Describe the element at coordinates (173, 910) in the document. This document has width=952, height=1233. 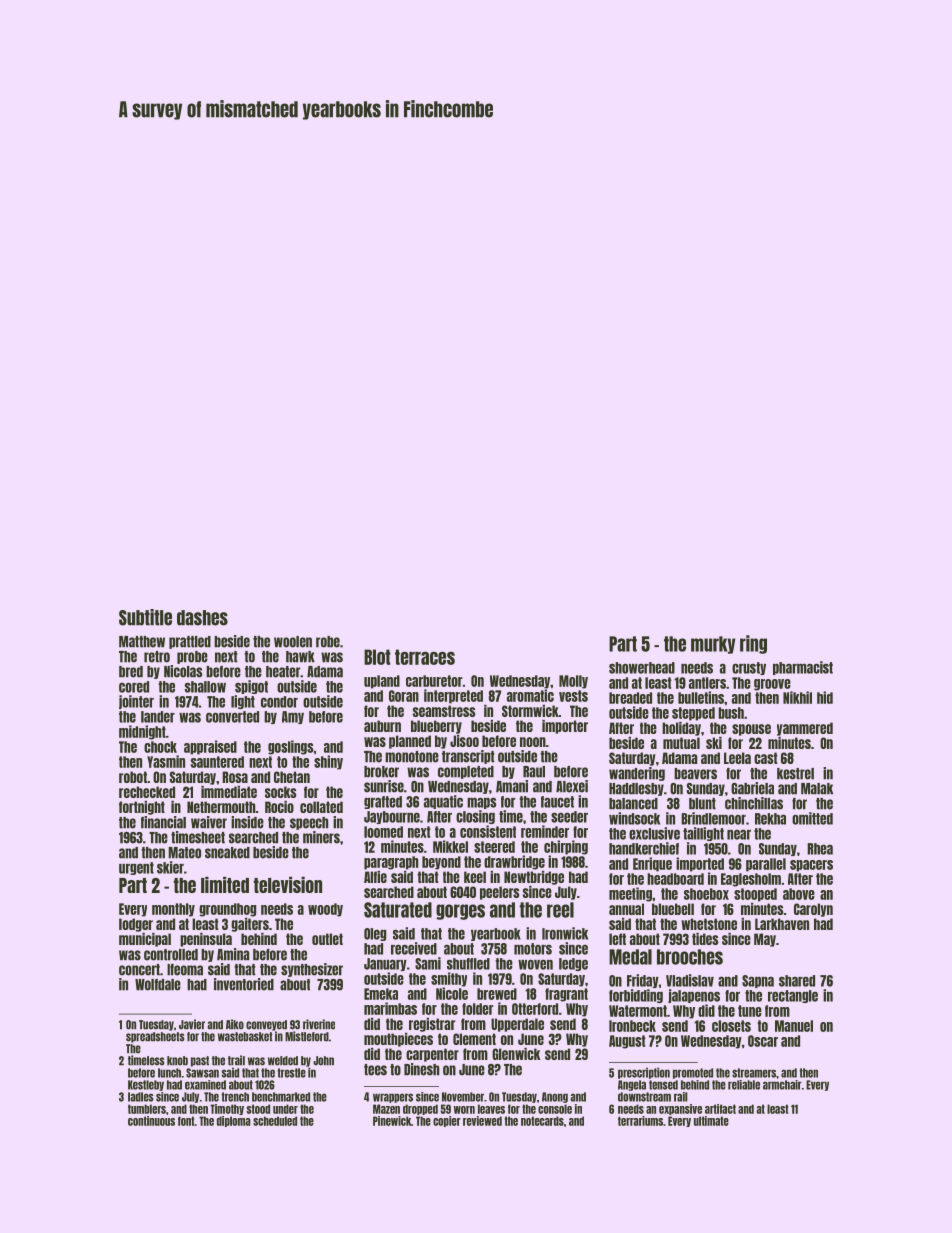
I see `monthly` at that location.
